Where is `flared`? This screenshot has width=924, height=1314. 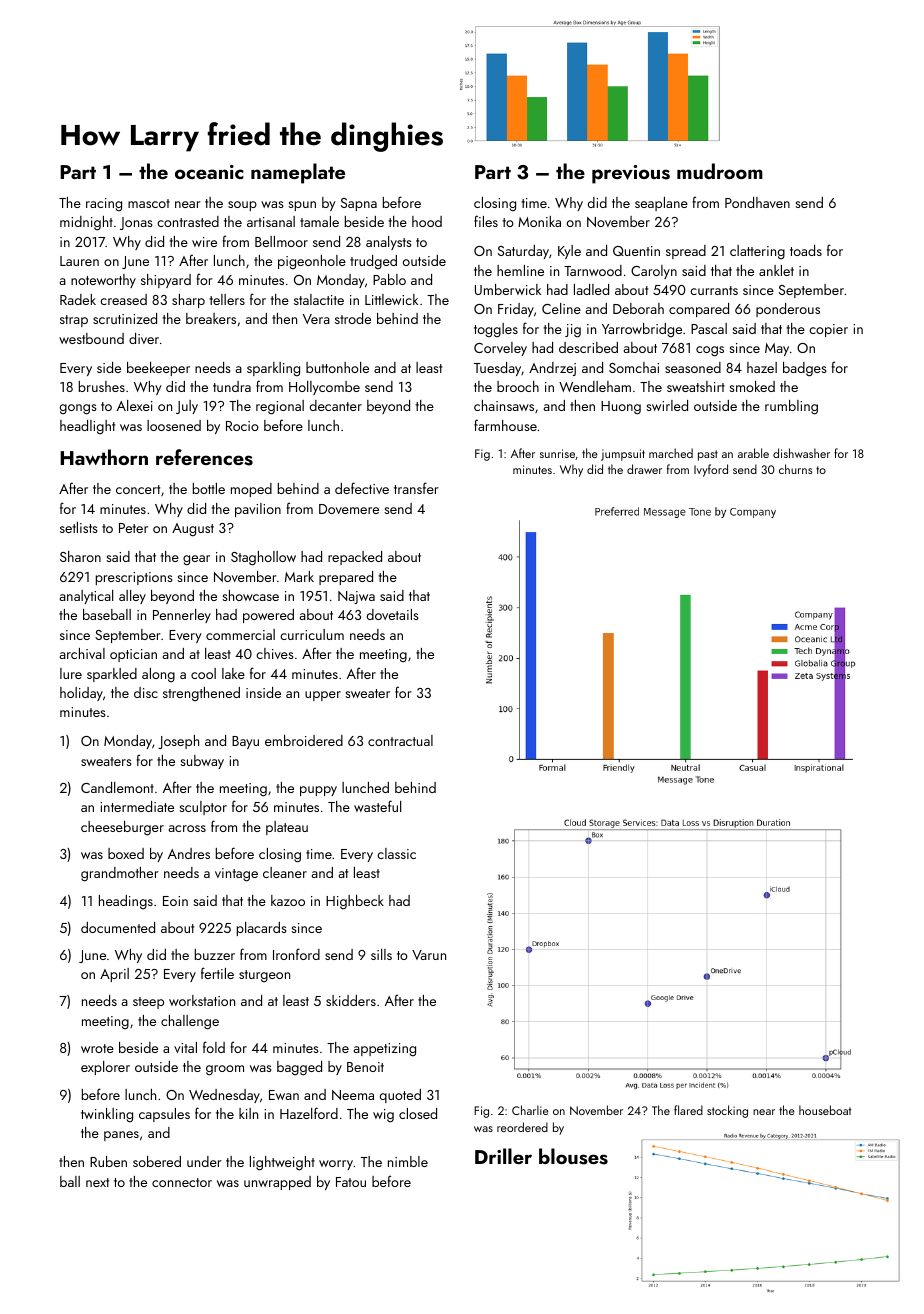 flared is located at coordinates (688, 1110).
